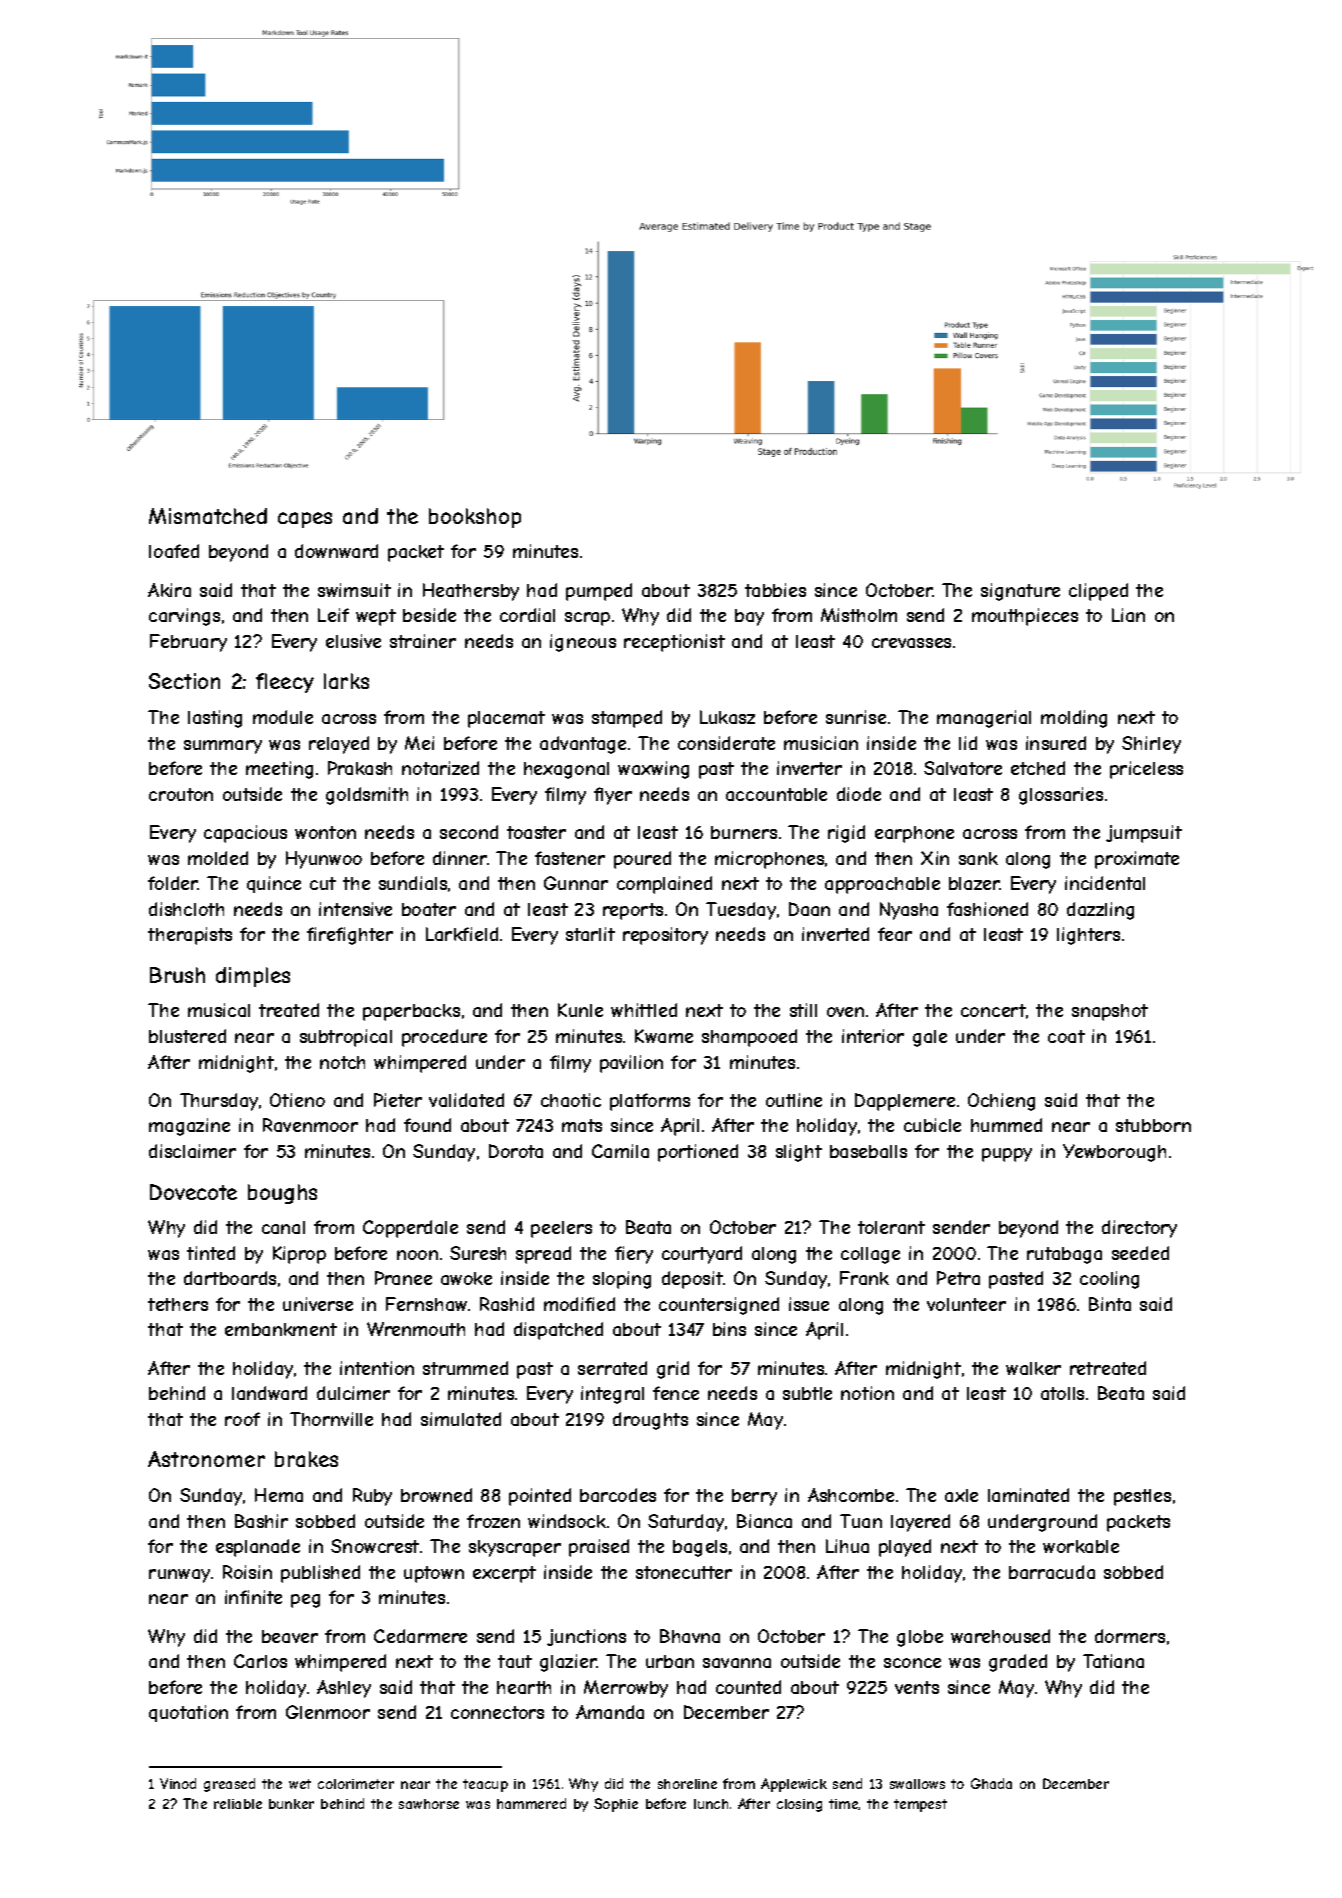 This screenshot has width=1342, height=1898. Describe the element at coordinates (627, 719) in the screenshot. I see `stamped` at that location.
